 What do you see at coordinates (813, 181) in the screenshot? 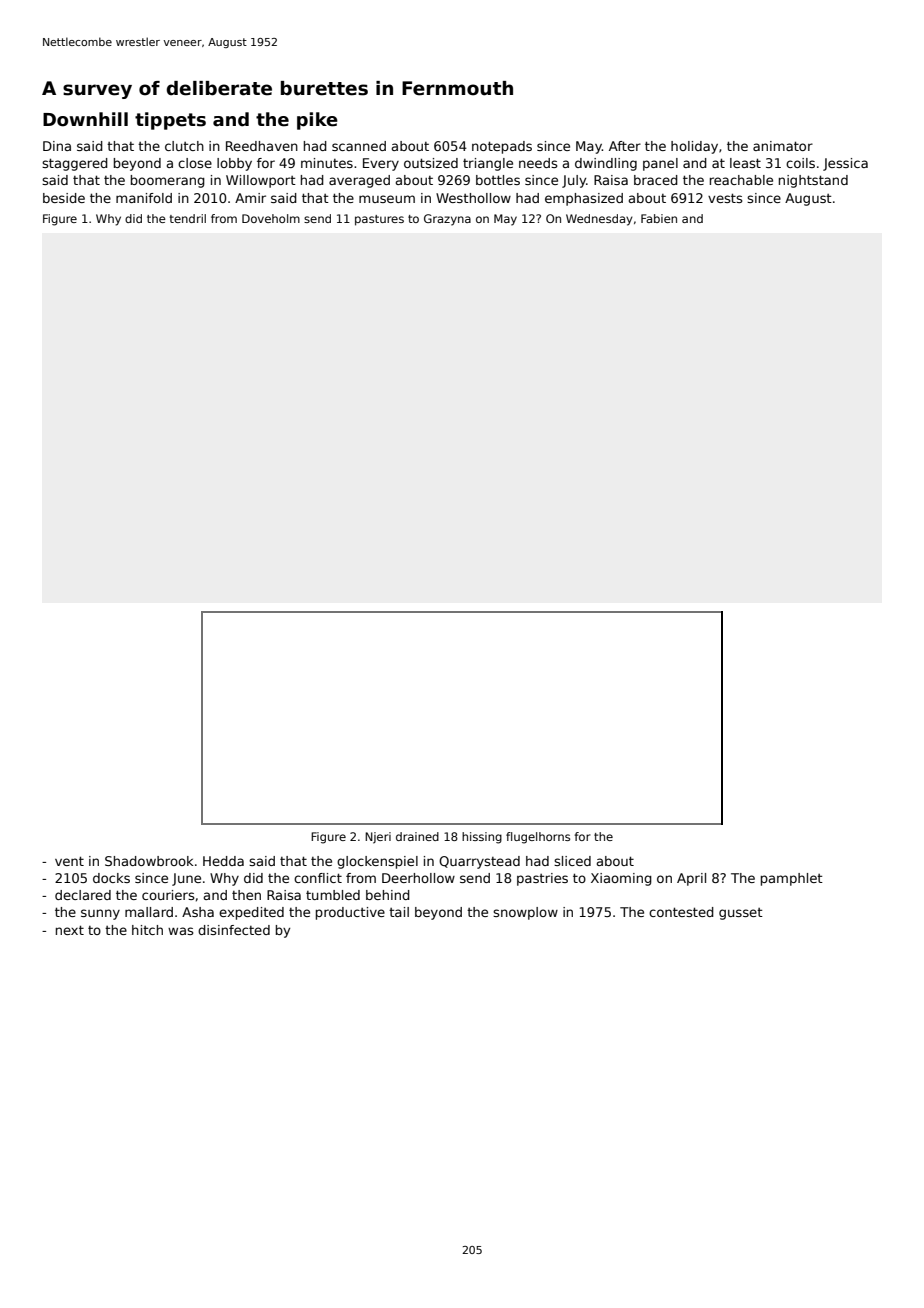
I see `nightstand` at bounding box center [813, 181].
